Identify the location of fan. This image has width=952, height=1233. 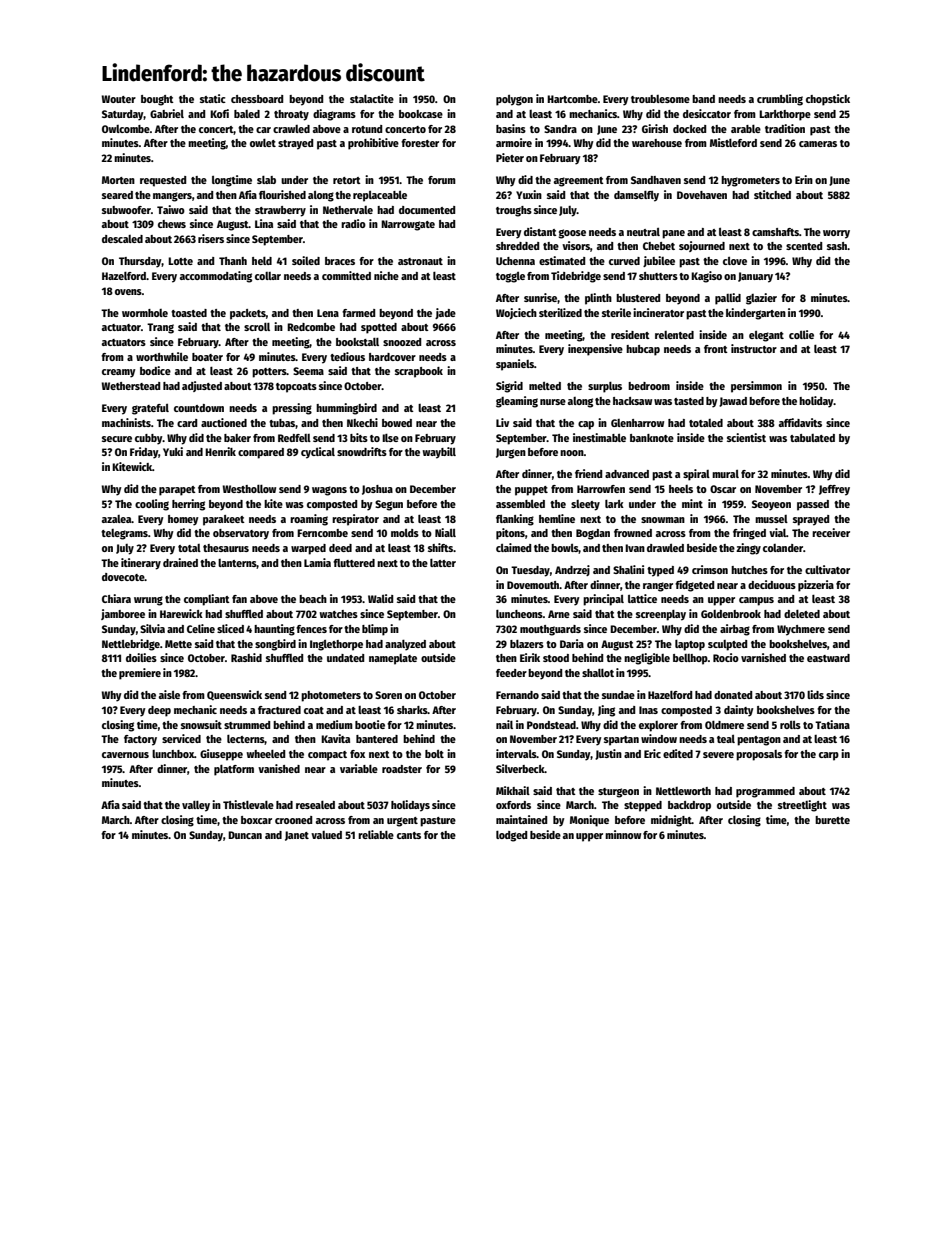
(239, 599).
